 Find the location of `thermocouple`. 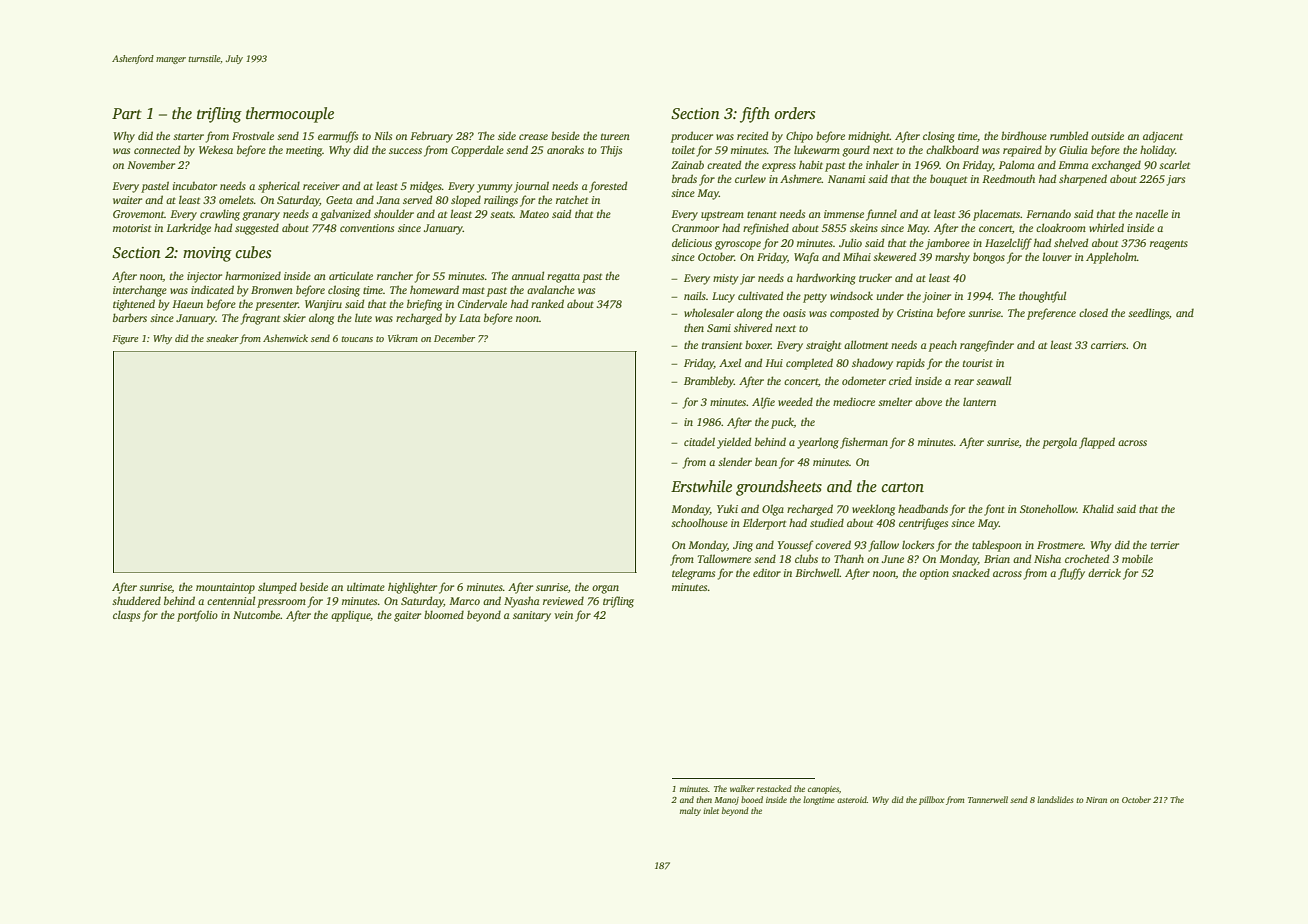

thermocouple is located at coordinates (290, 115).
